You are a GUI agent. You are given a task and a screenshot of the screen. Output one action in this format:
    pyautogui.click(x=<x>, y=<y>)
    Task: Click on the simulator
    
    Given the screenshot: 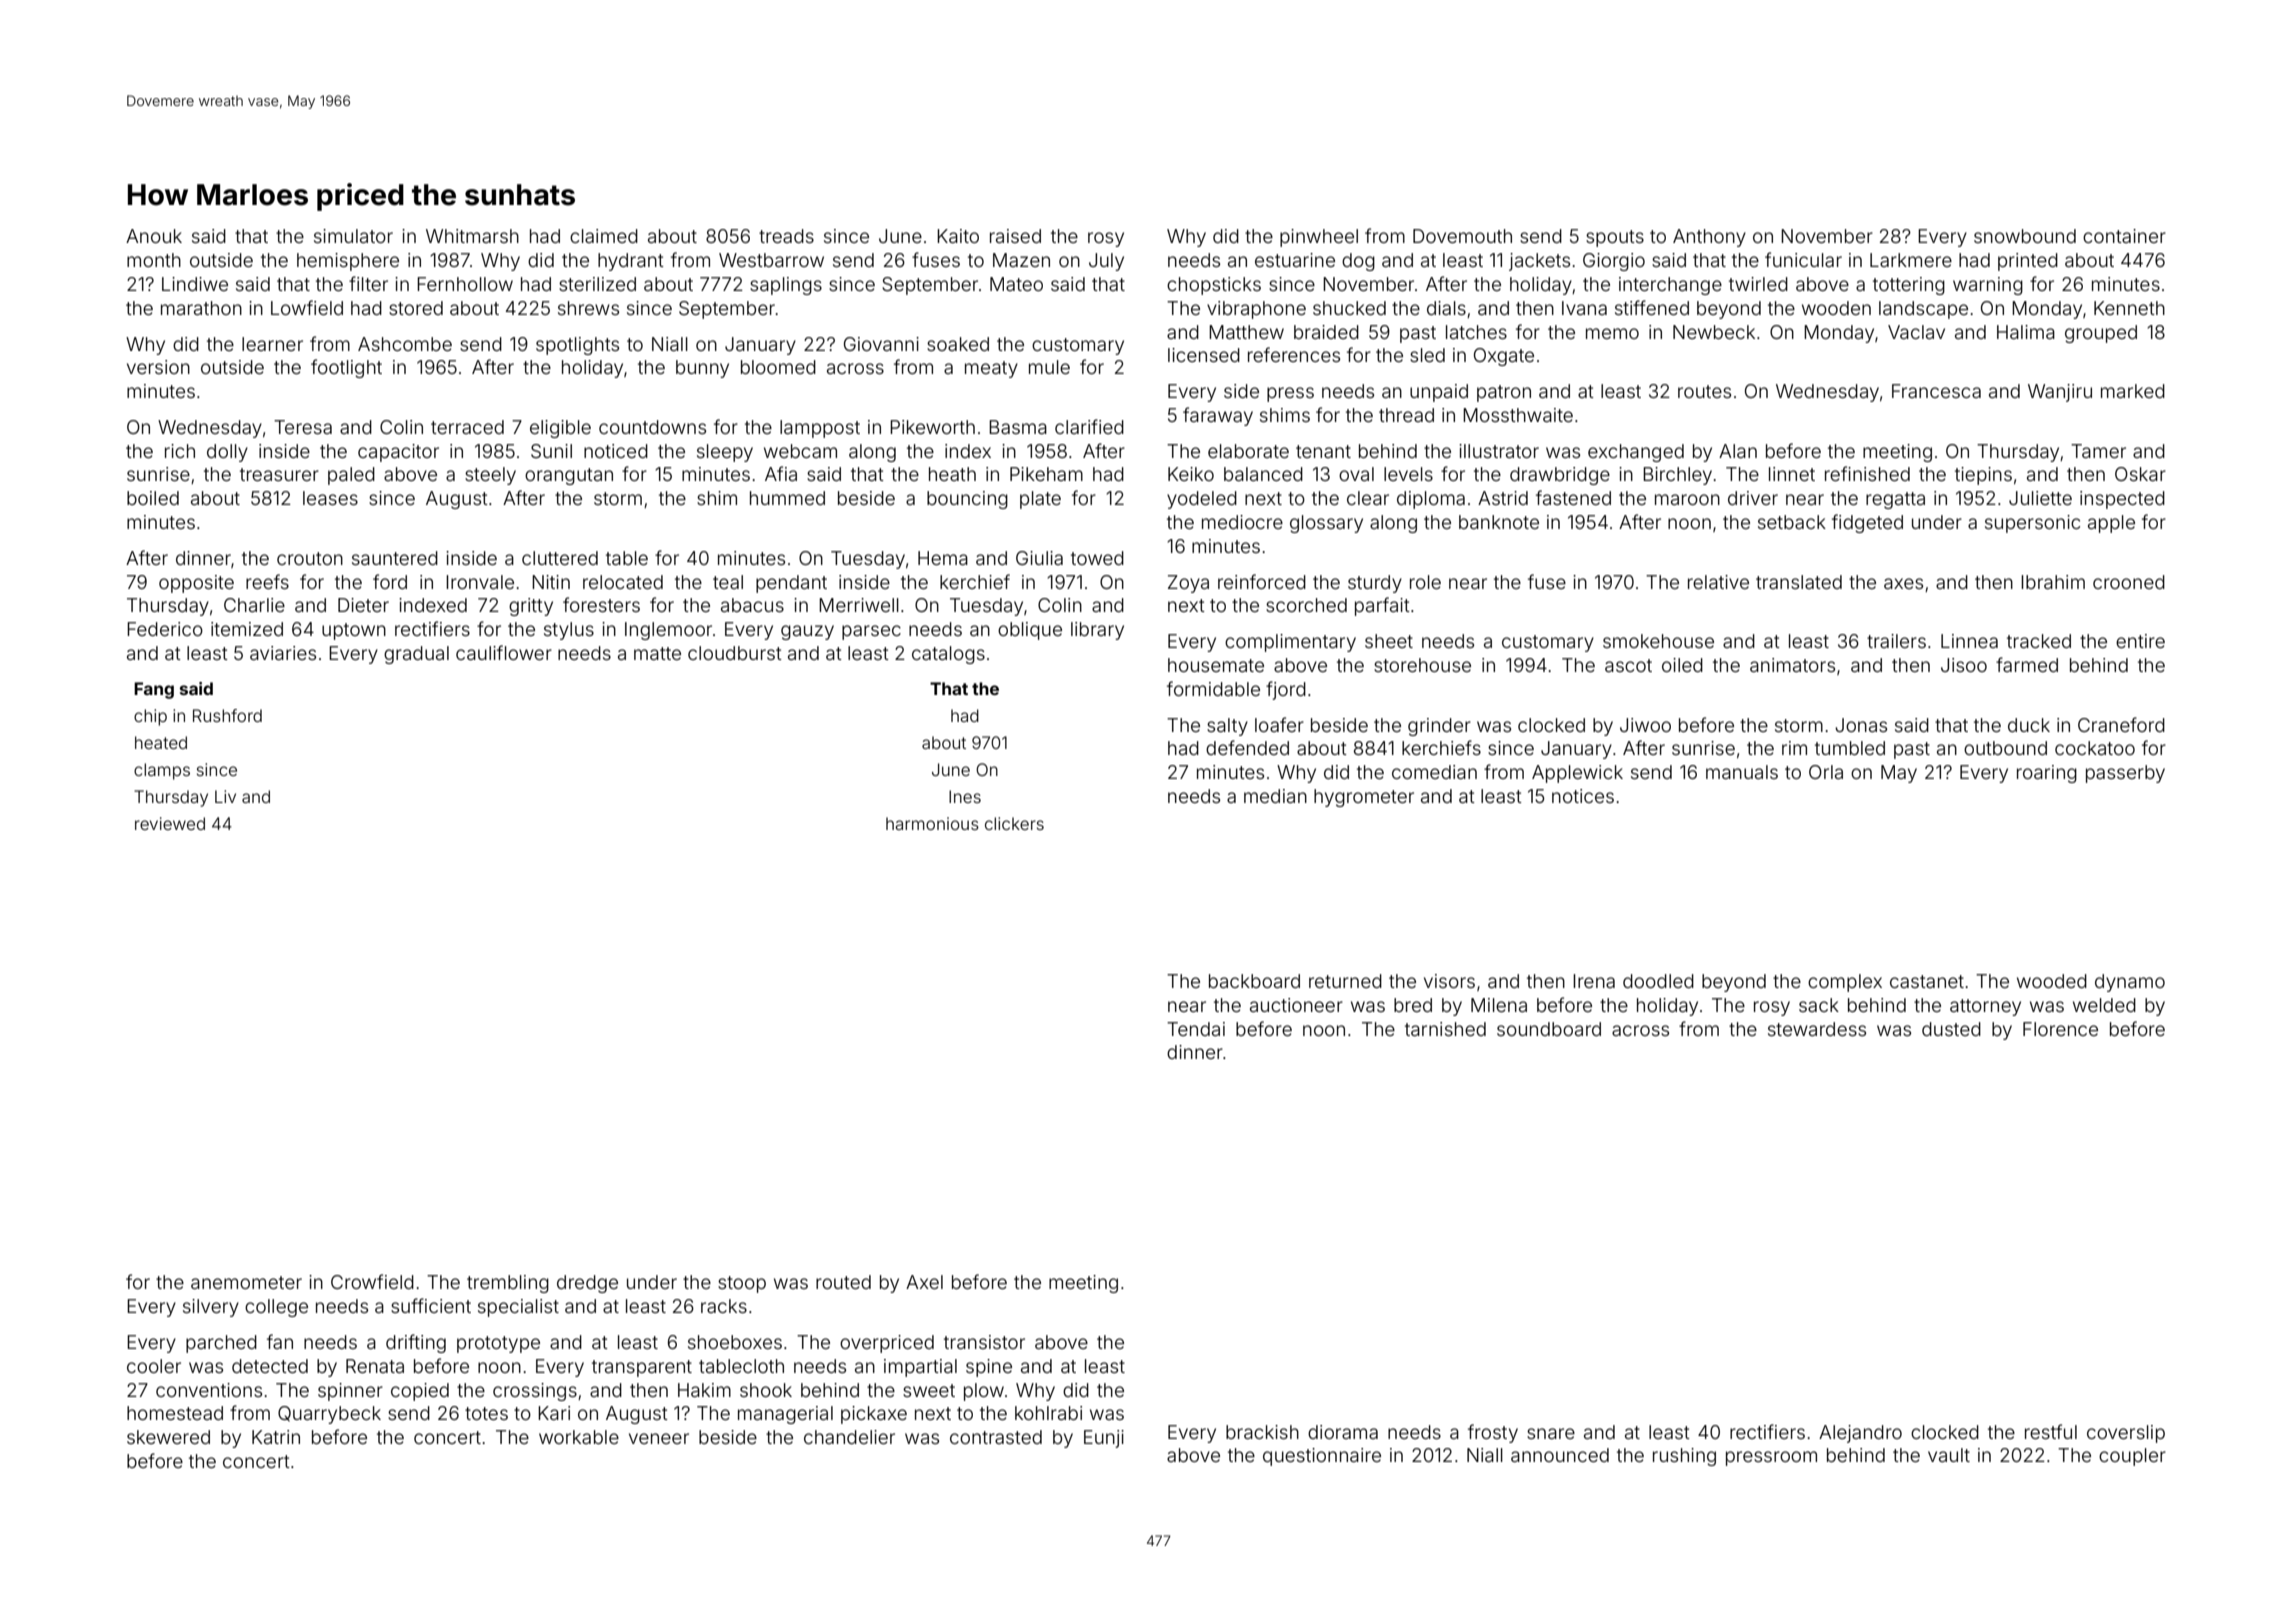 What is the action you would take?
    pyautogui.click(x=353, y=236)
